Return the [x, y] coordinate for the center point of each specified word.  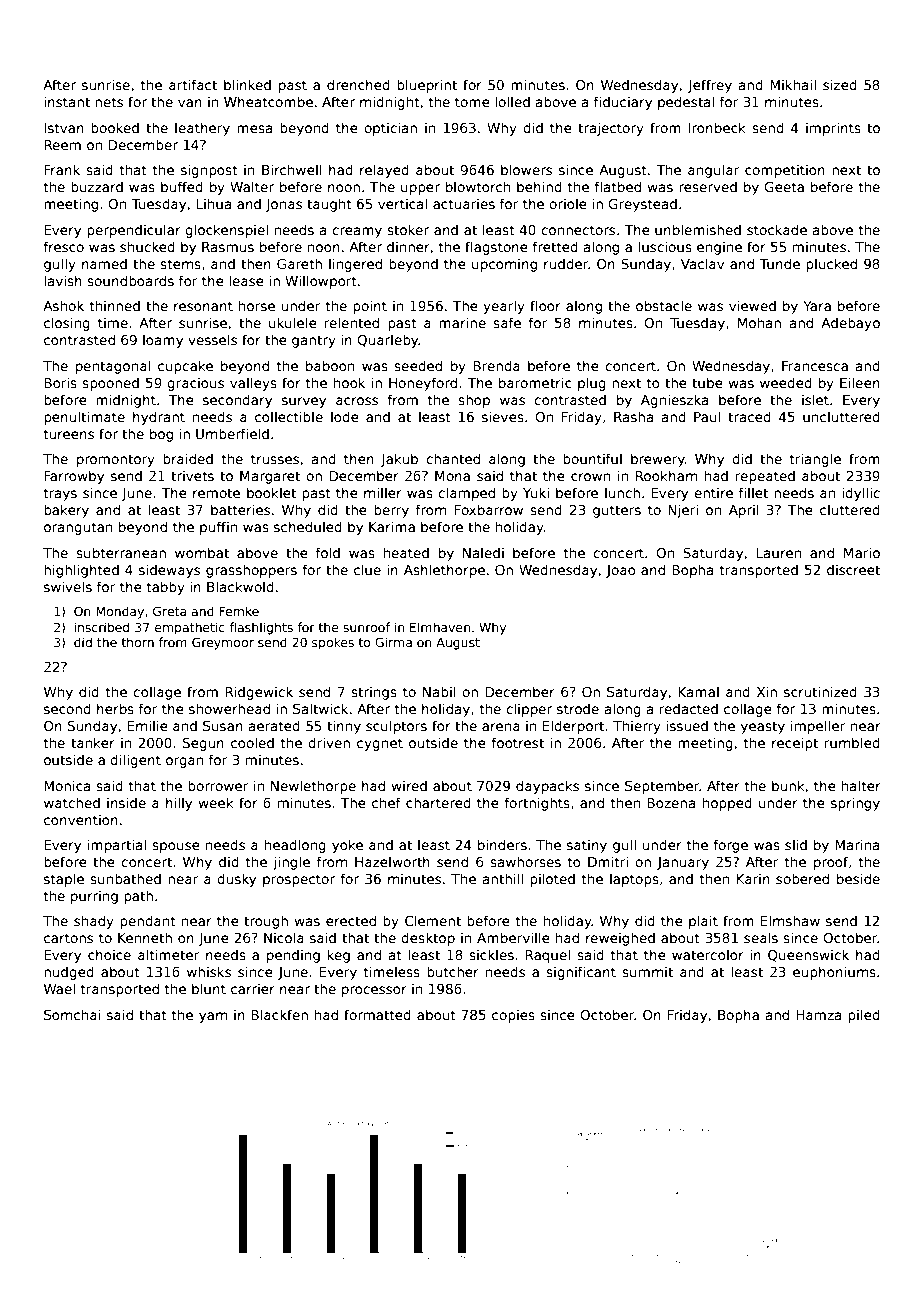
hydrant [159, 418]
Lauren [779, 553]
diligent [135, 761]
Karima [392, 526]
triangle [815, 460]
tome [472, 102]
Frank [62, 169]
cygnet [380, 744]
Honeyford [423, 384]
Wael [59, 988]
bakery [66, 511]
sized [840, 84]
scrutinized [820, 691]
